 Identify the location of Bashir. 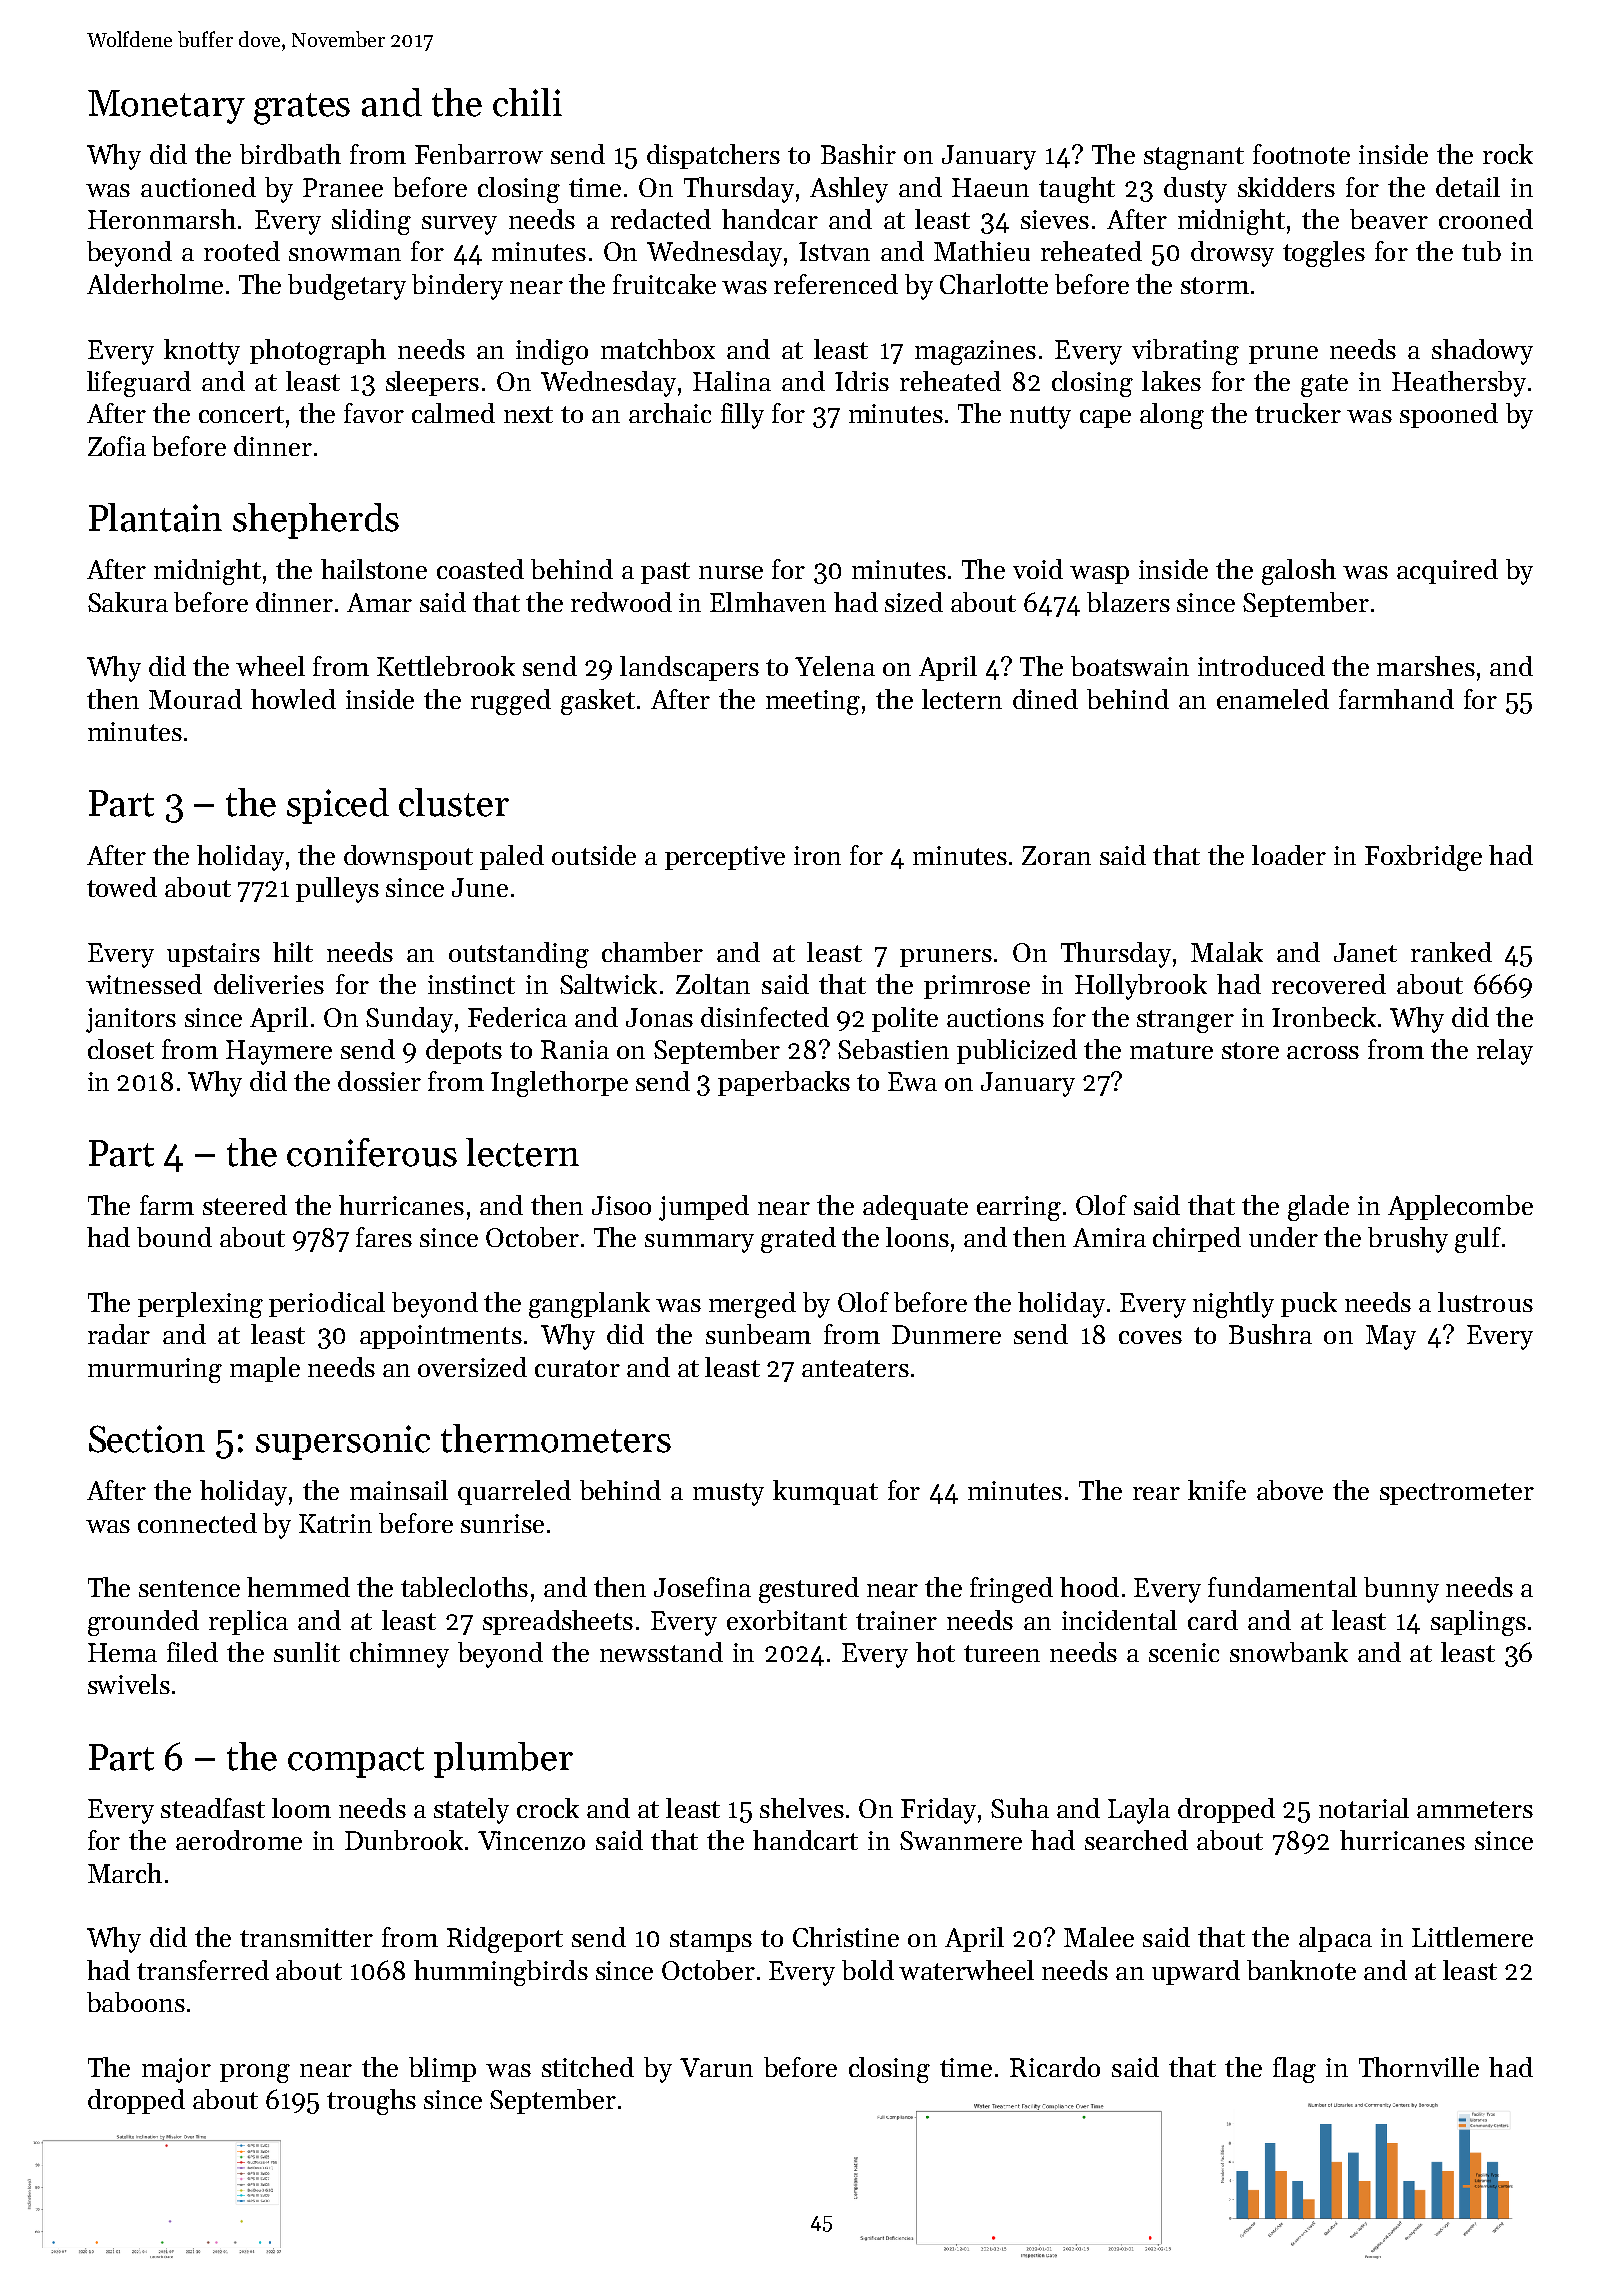
(858, 154).
